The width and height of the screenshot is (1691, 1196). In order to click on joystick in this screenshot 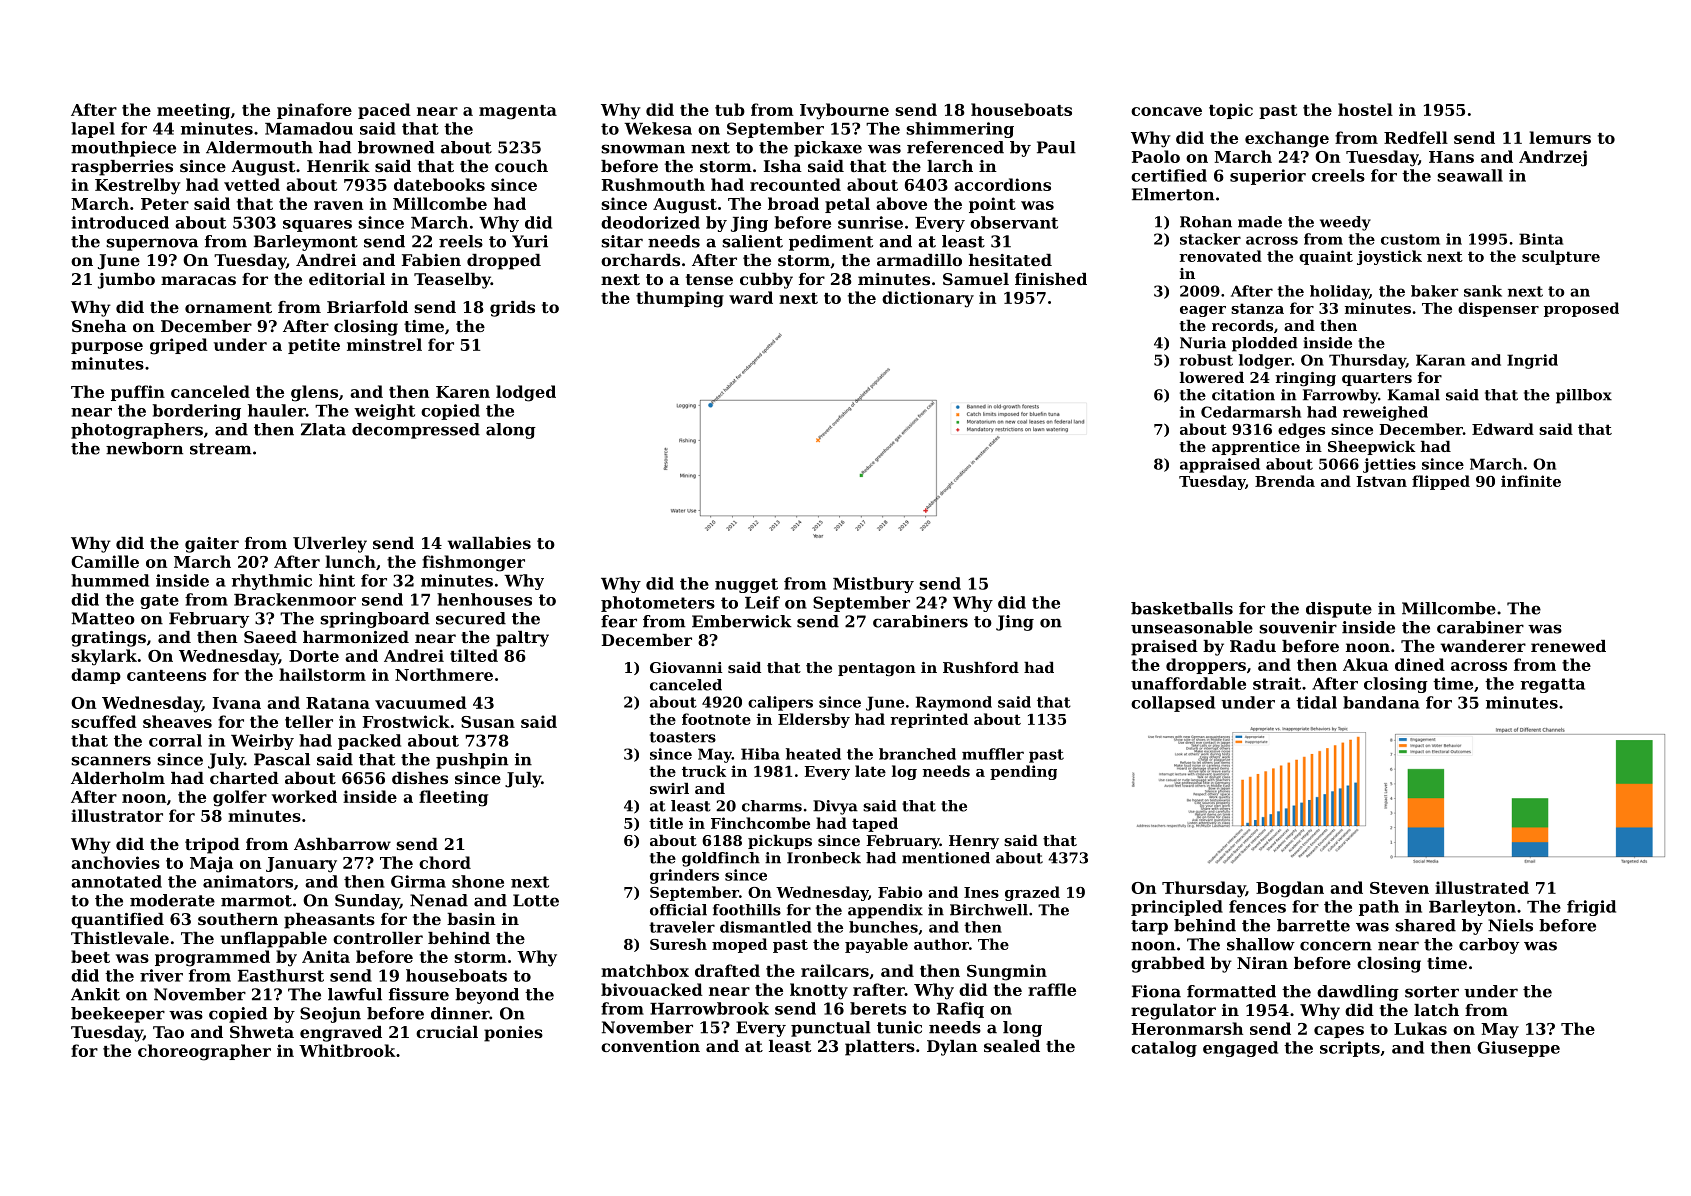, I will do `click(1389, 257)`.
